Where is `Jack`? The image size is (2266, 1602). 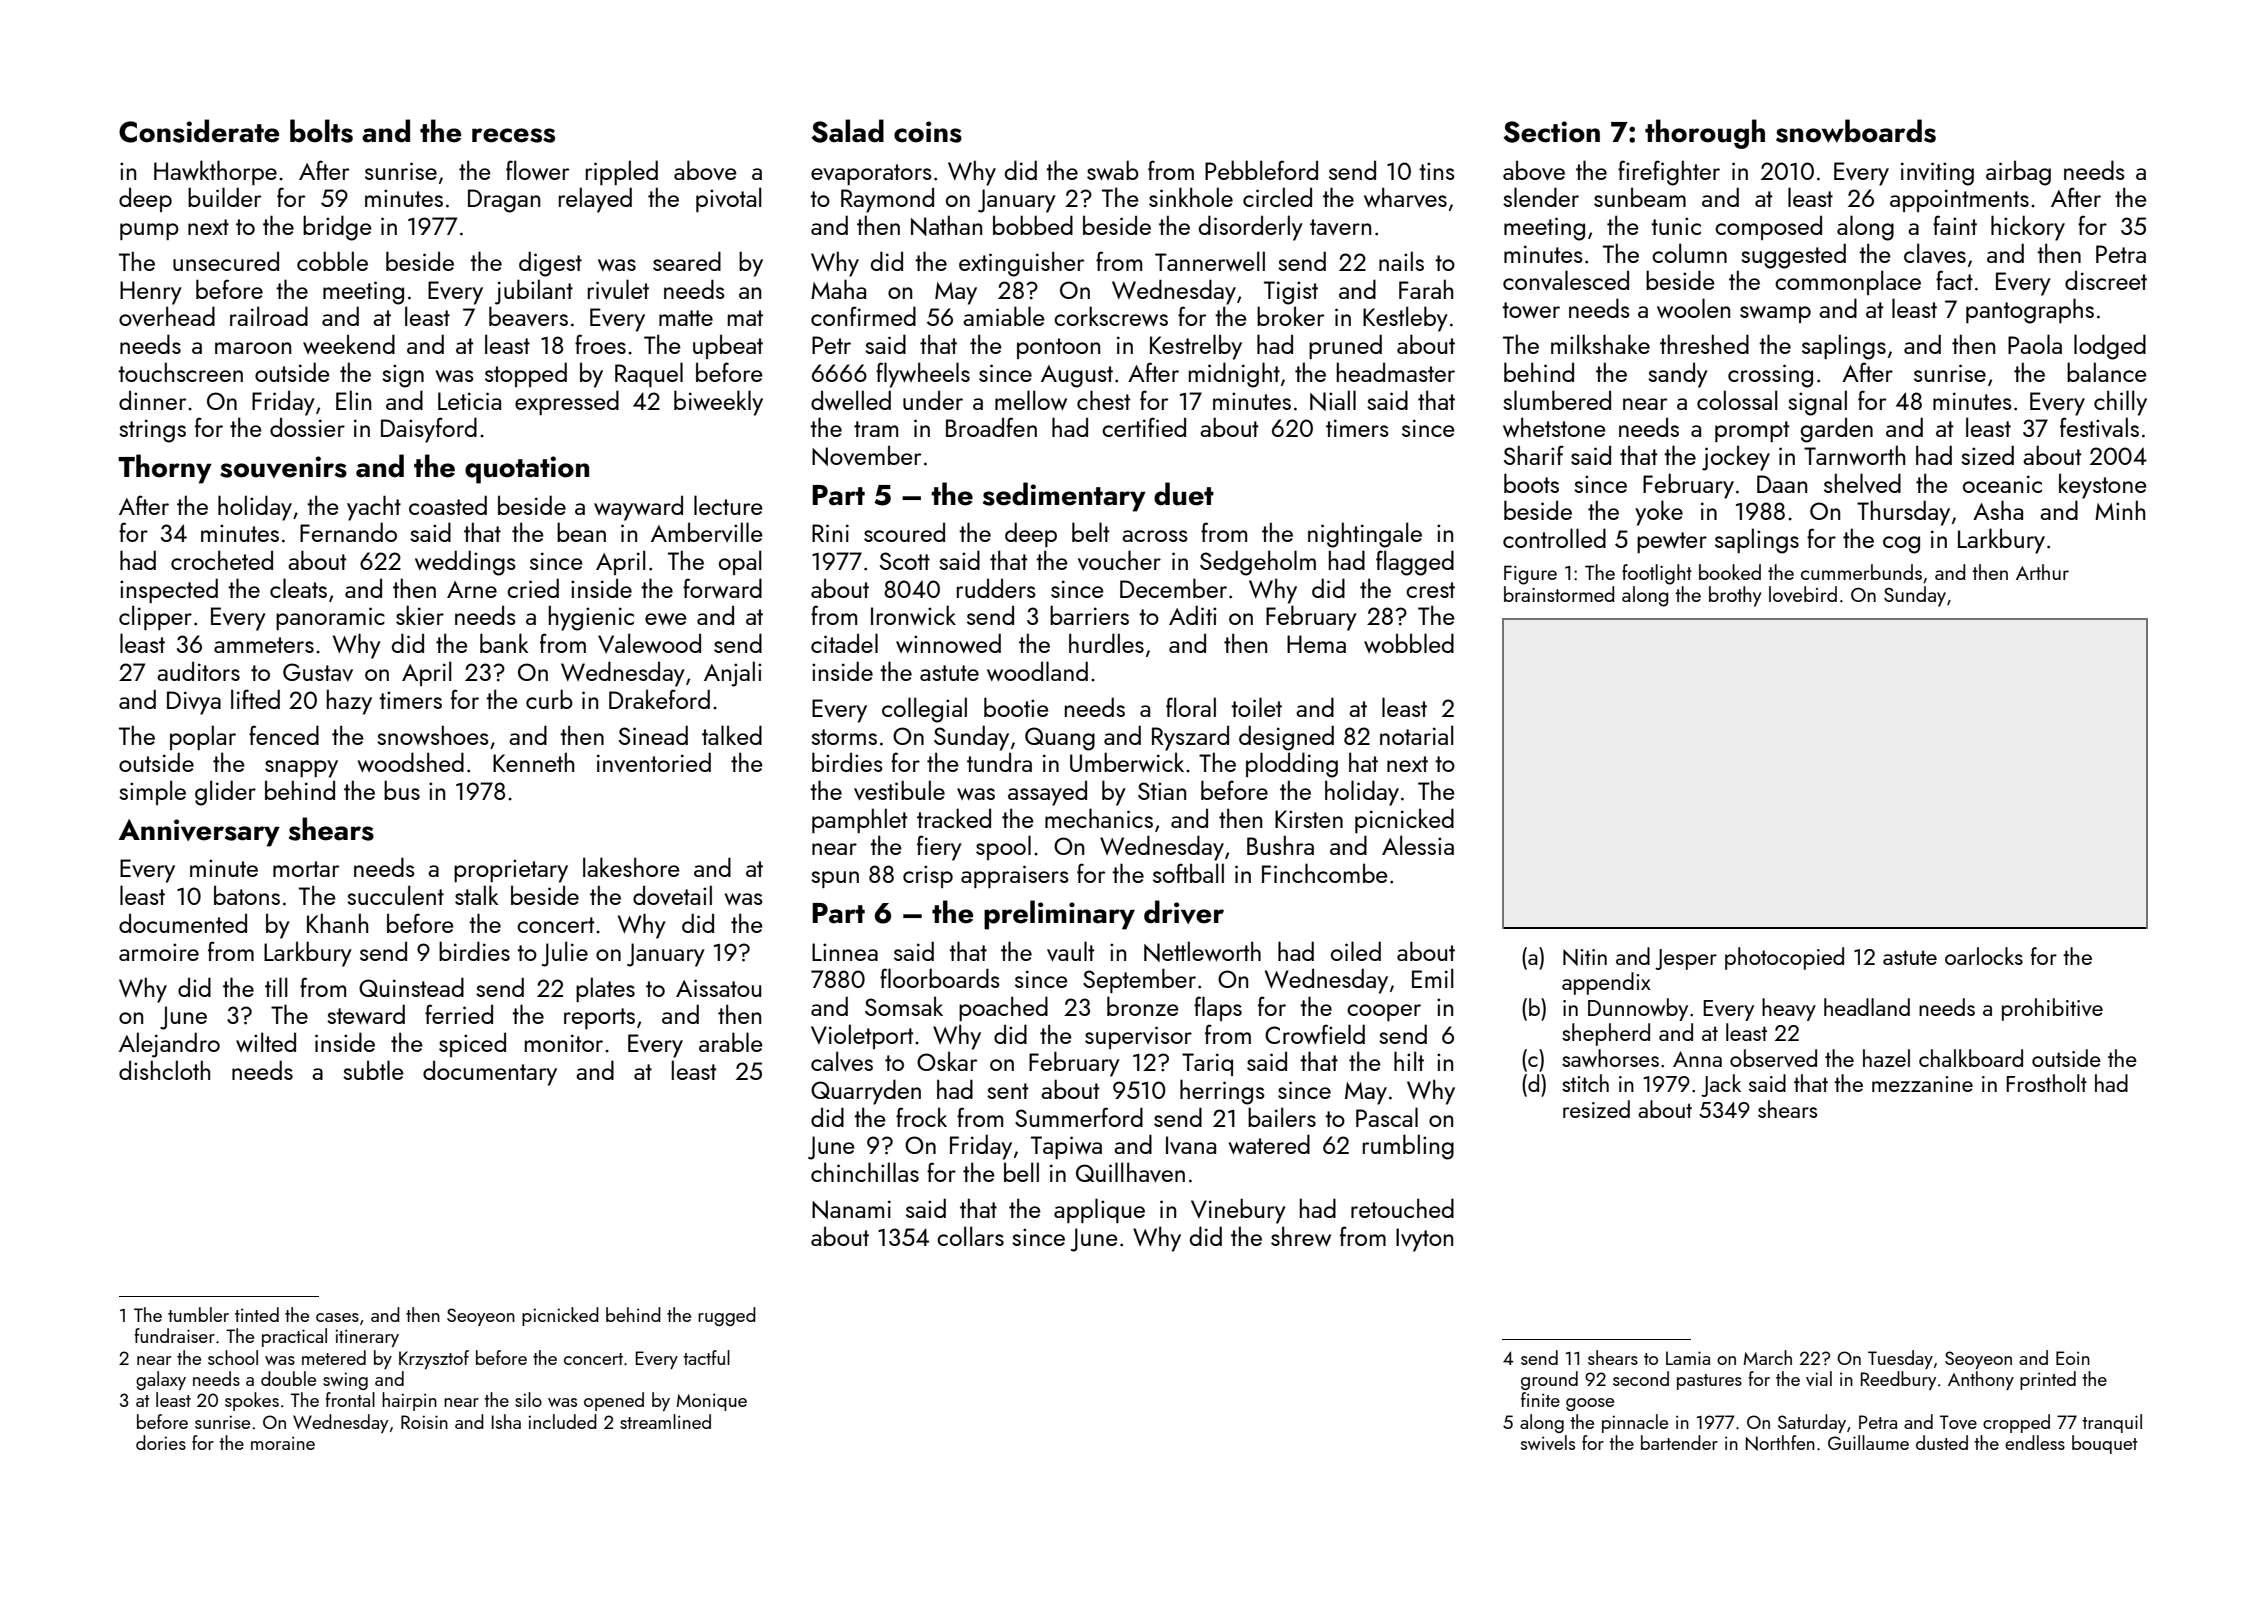
Jack is located at coordinates (1721, 1085).
